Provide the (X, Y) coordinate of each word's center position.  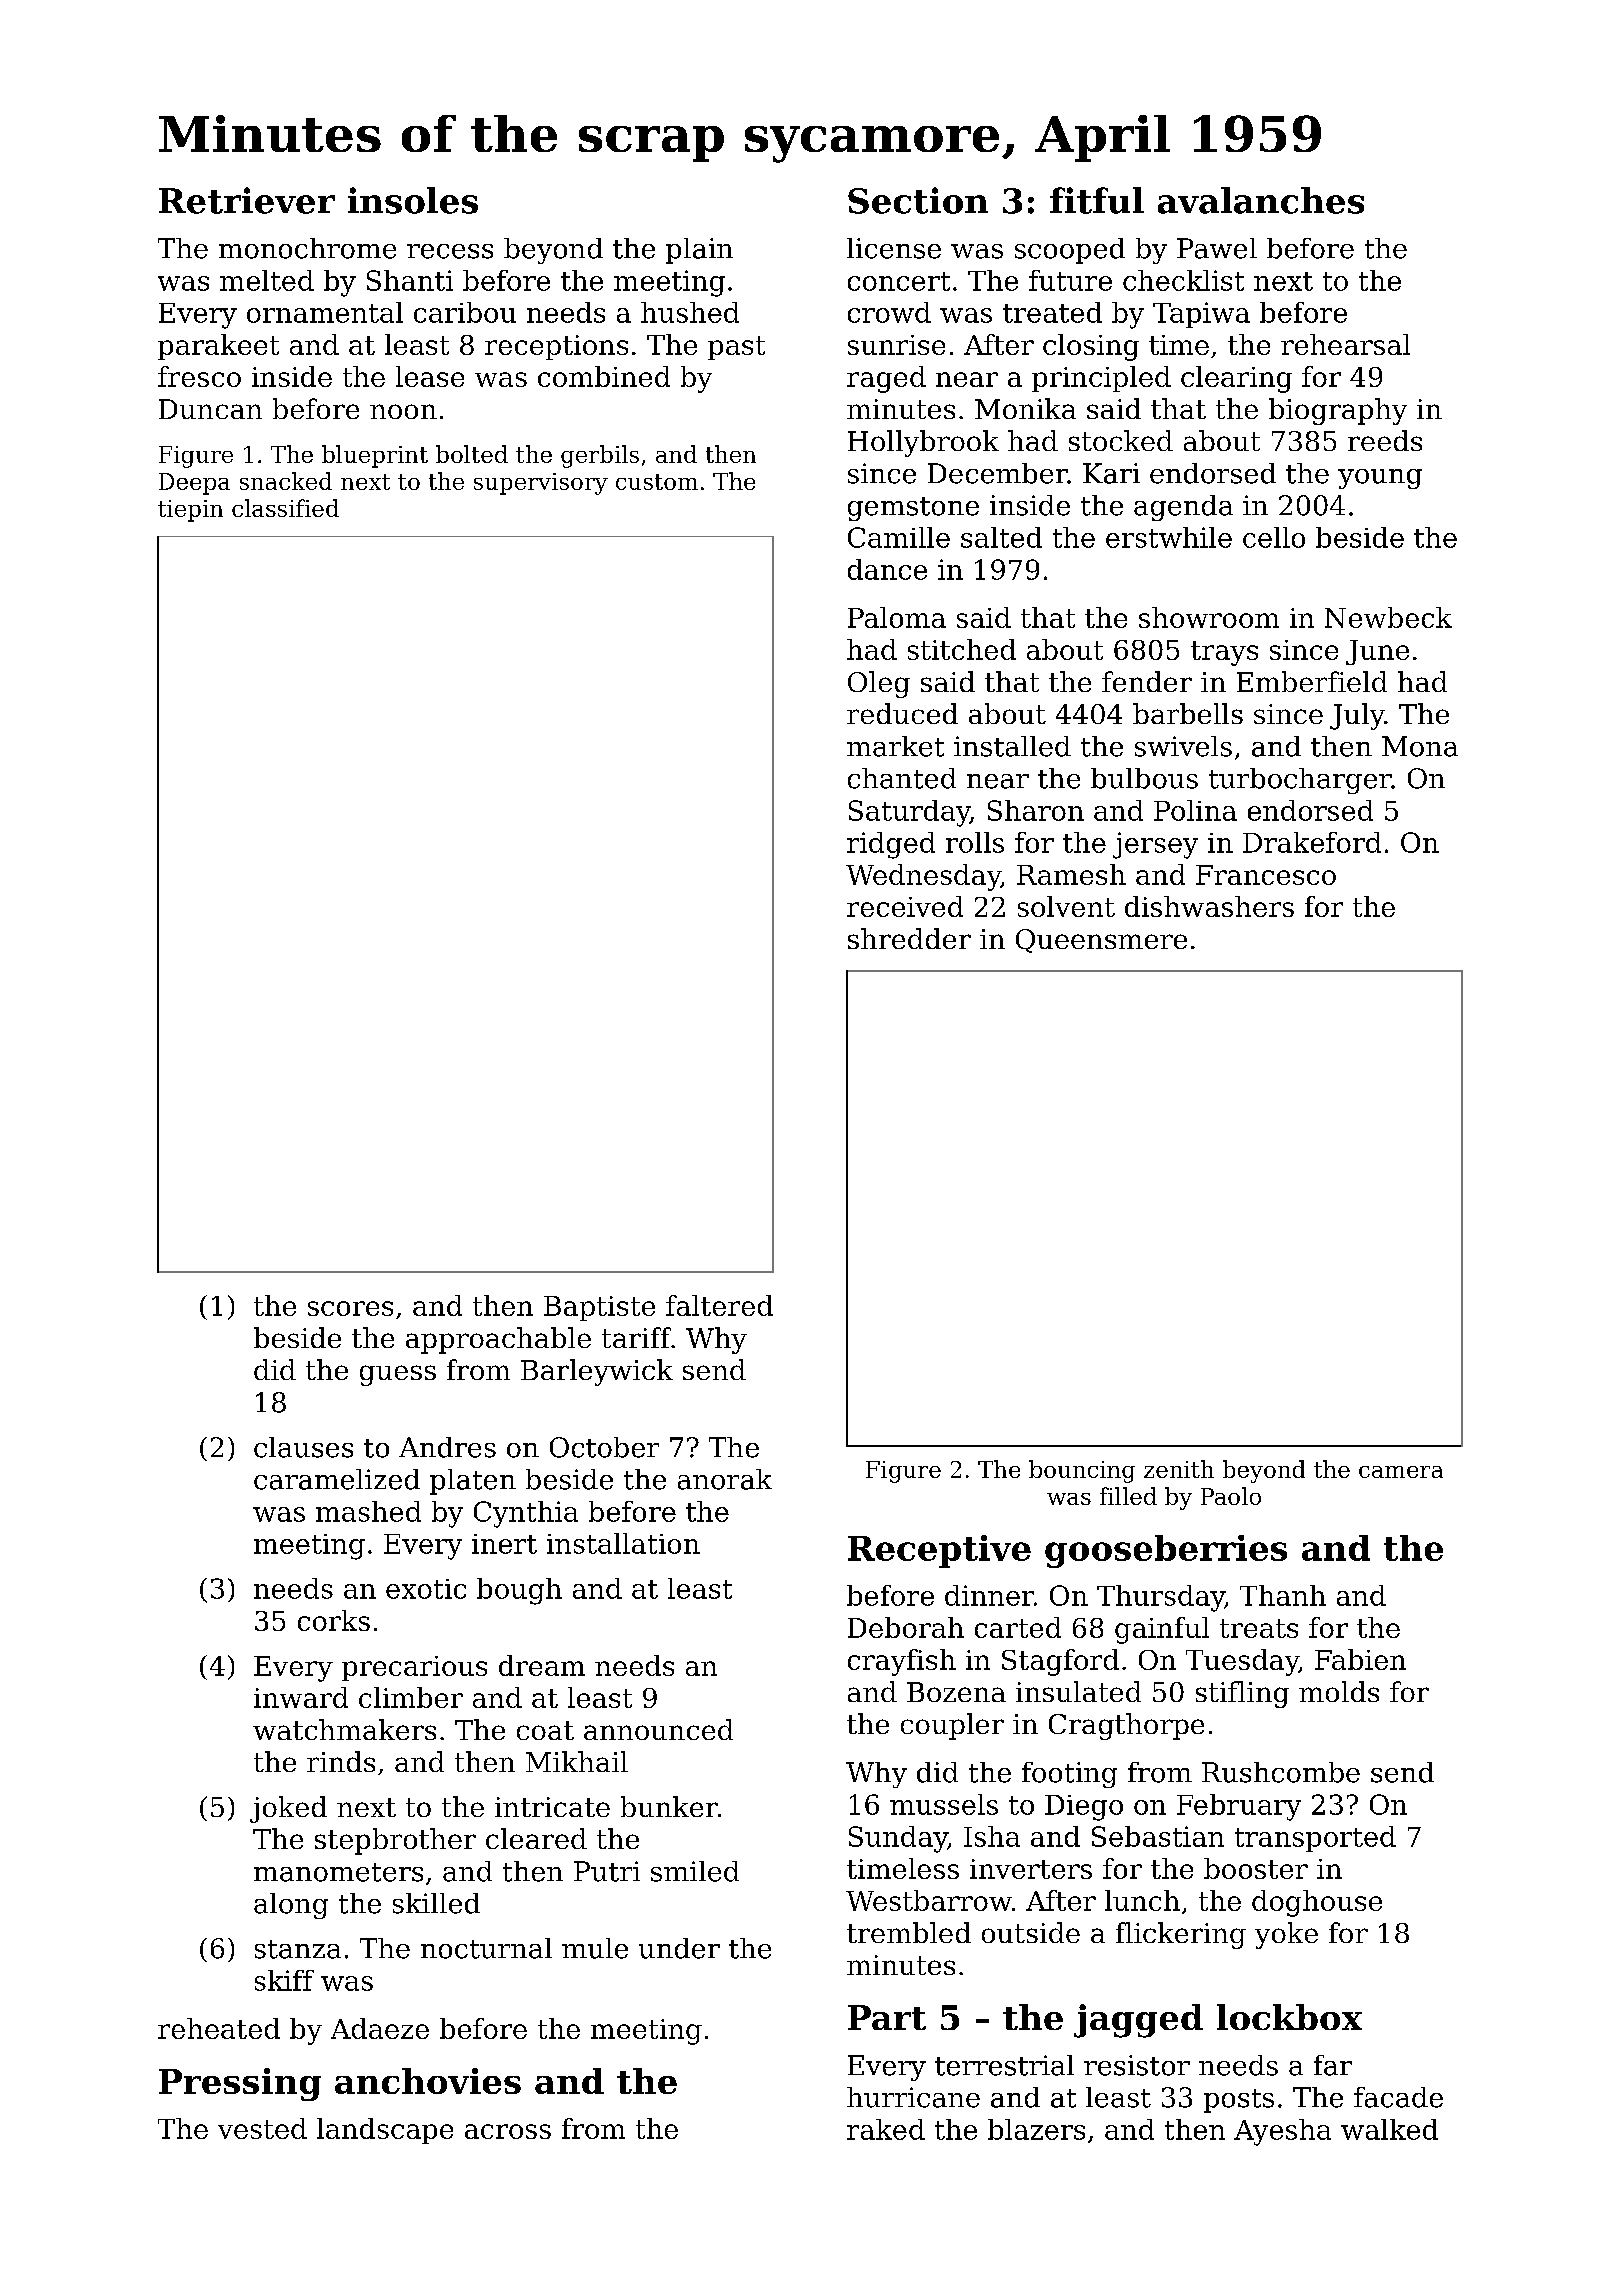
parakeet (218, 347)
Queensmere (1101, 941)
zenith (1179, 1469)
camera (1401, 1472)
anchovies (428, 2081)
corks (334, 1620)
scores (350, 1308)
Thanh (1283, 1595)
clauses (303, 1447)
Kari (1111, 473)
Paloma (897, 617)
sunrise (896, 345)
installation (623, 1543)
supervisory (541, 484)
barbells (1188, 713)
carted (1018, 1627)
